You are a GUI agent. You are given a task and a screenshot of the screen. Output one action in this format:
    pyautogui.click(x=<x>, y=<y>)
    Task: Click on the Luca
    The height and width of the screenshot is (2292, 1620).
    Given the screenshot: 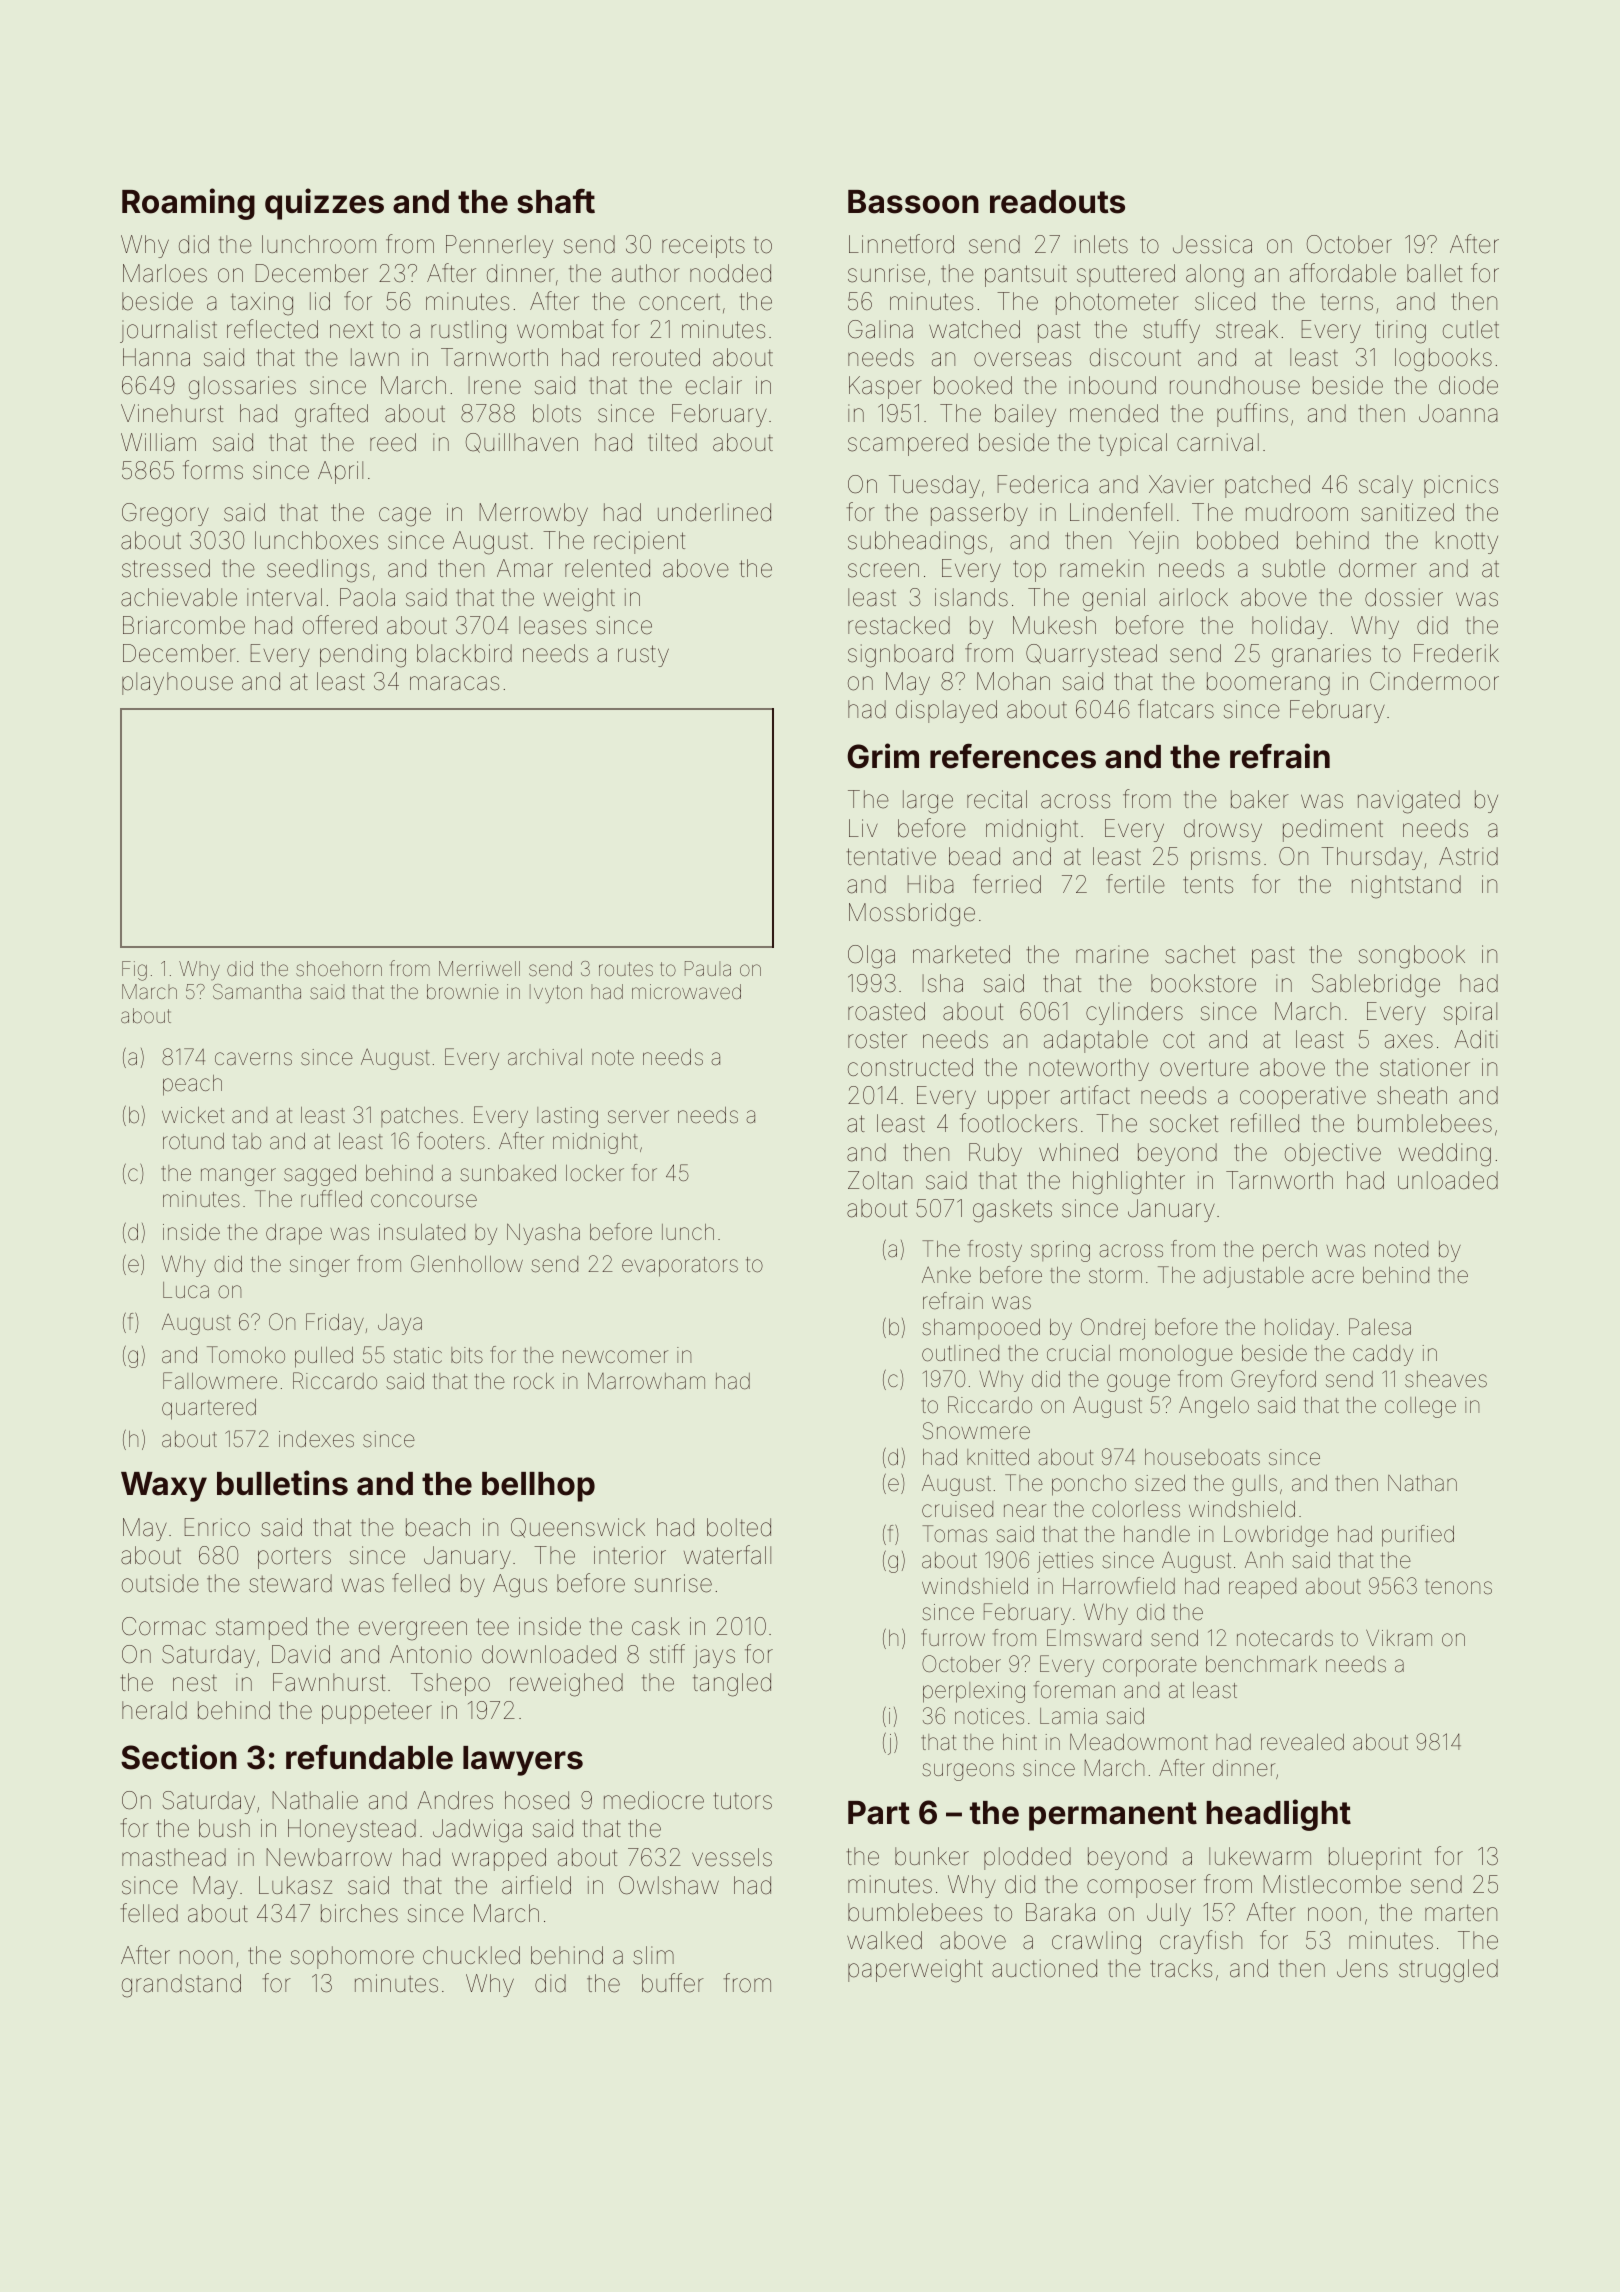 What is the action you would take?
    pyautogui.click(x=186, y=1290)
